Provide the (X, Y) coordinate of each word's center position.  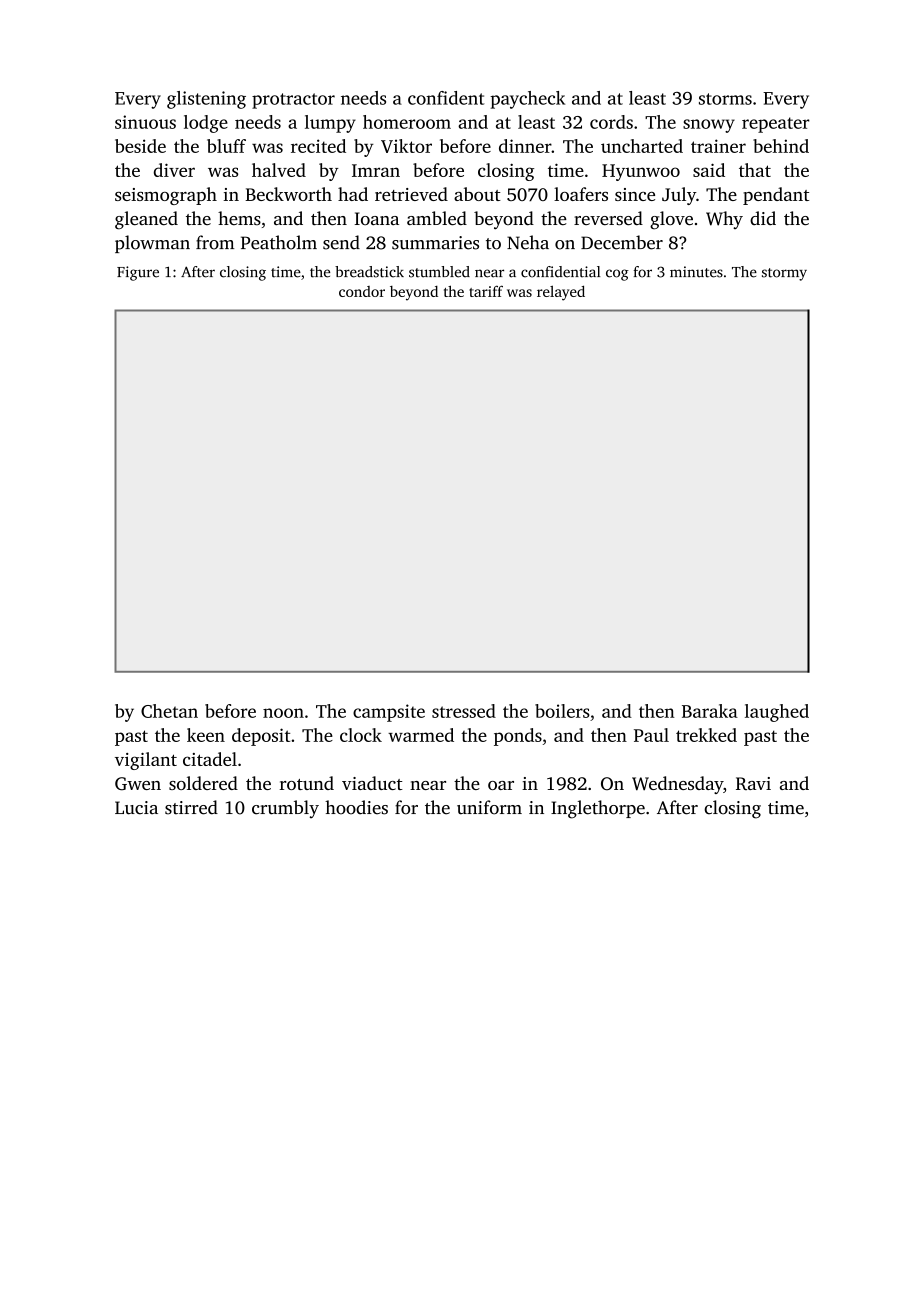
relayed (561, 293)
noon (283, 713)
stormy (784, 274)
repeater (776, 125)
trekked (706, 735)
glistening (206, 100)
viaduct (372, 783)
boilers (562, 711)
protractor (293, 101)
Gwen (138, 784)
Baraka (710, 711)
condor (362, 291)
